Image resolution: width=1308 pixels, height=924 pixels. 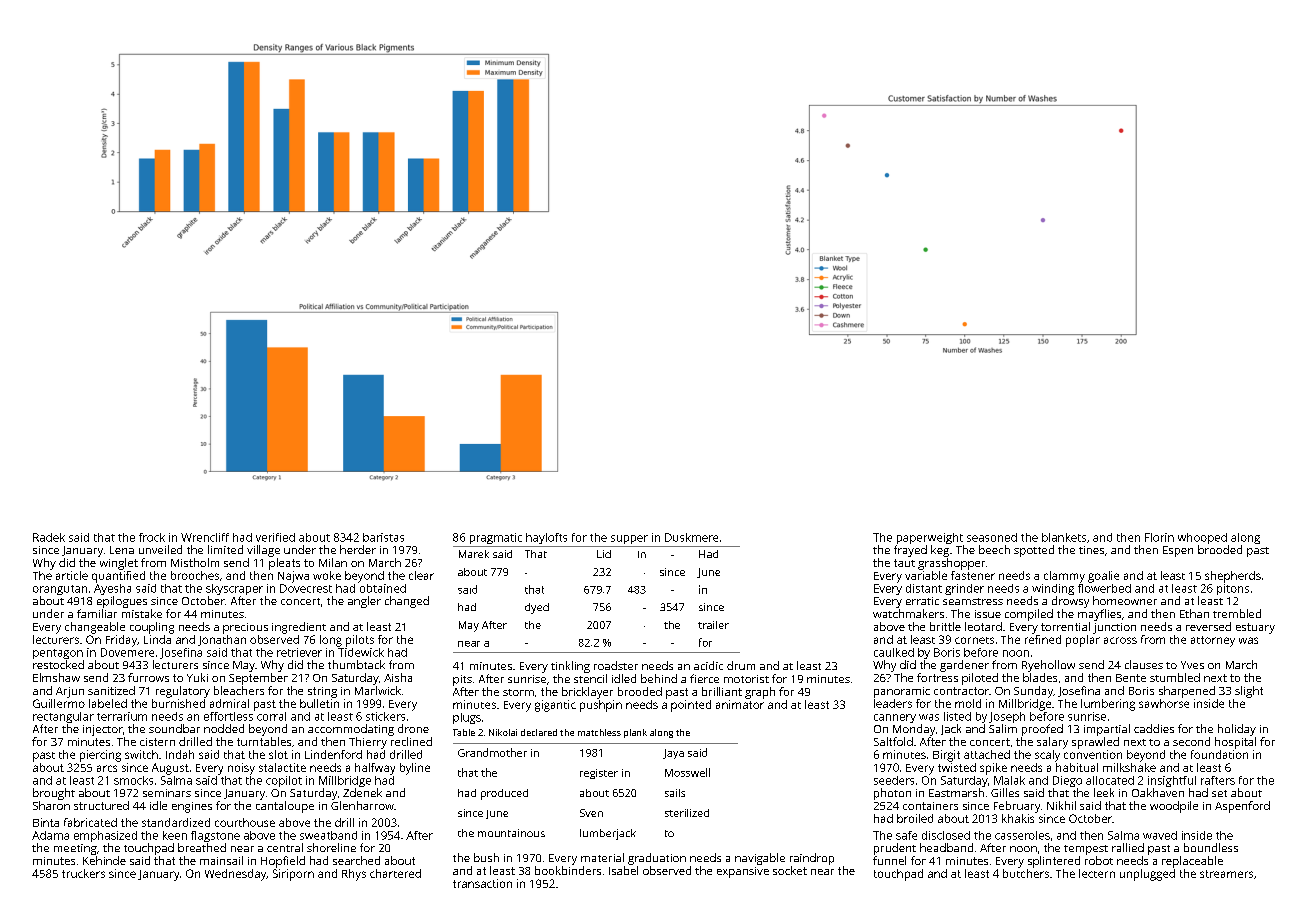 What do you see at coordinates (992, 537) in the screenshot?
I see `seasoned` at bounding box center [992, 537].
